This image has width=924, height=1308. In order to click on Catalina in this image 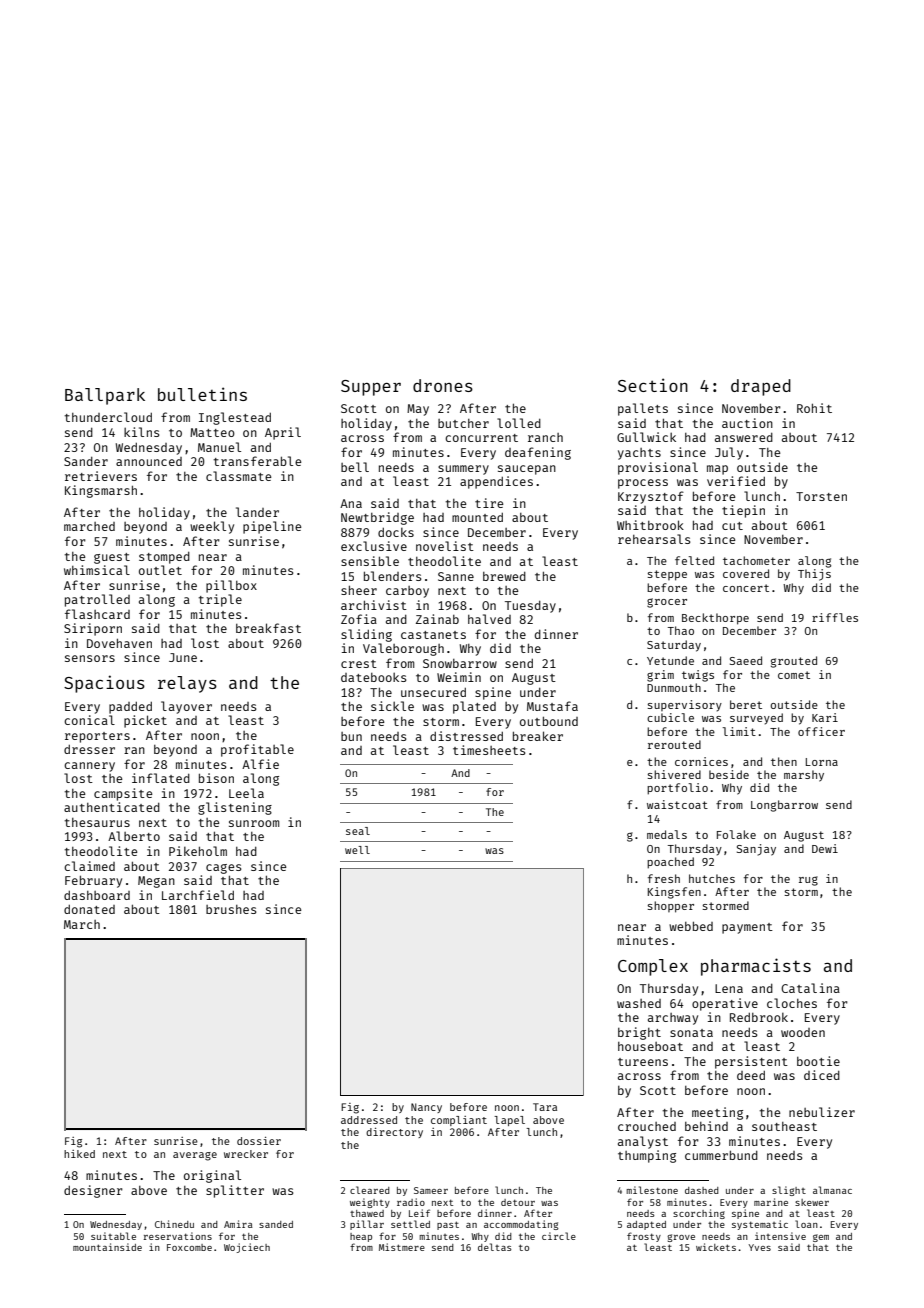, I will do `click(810, 988)`.
